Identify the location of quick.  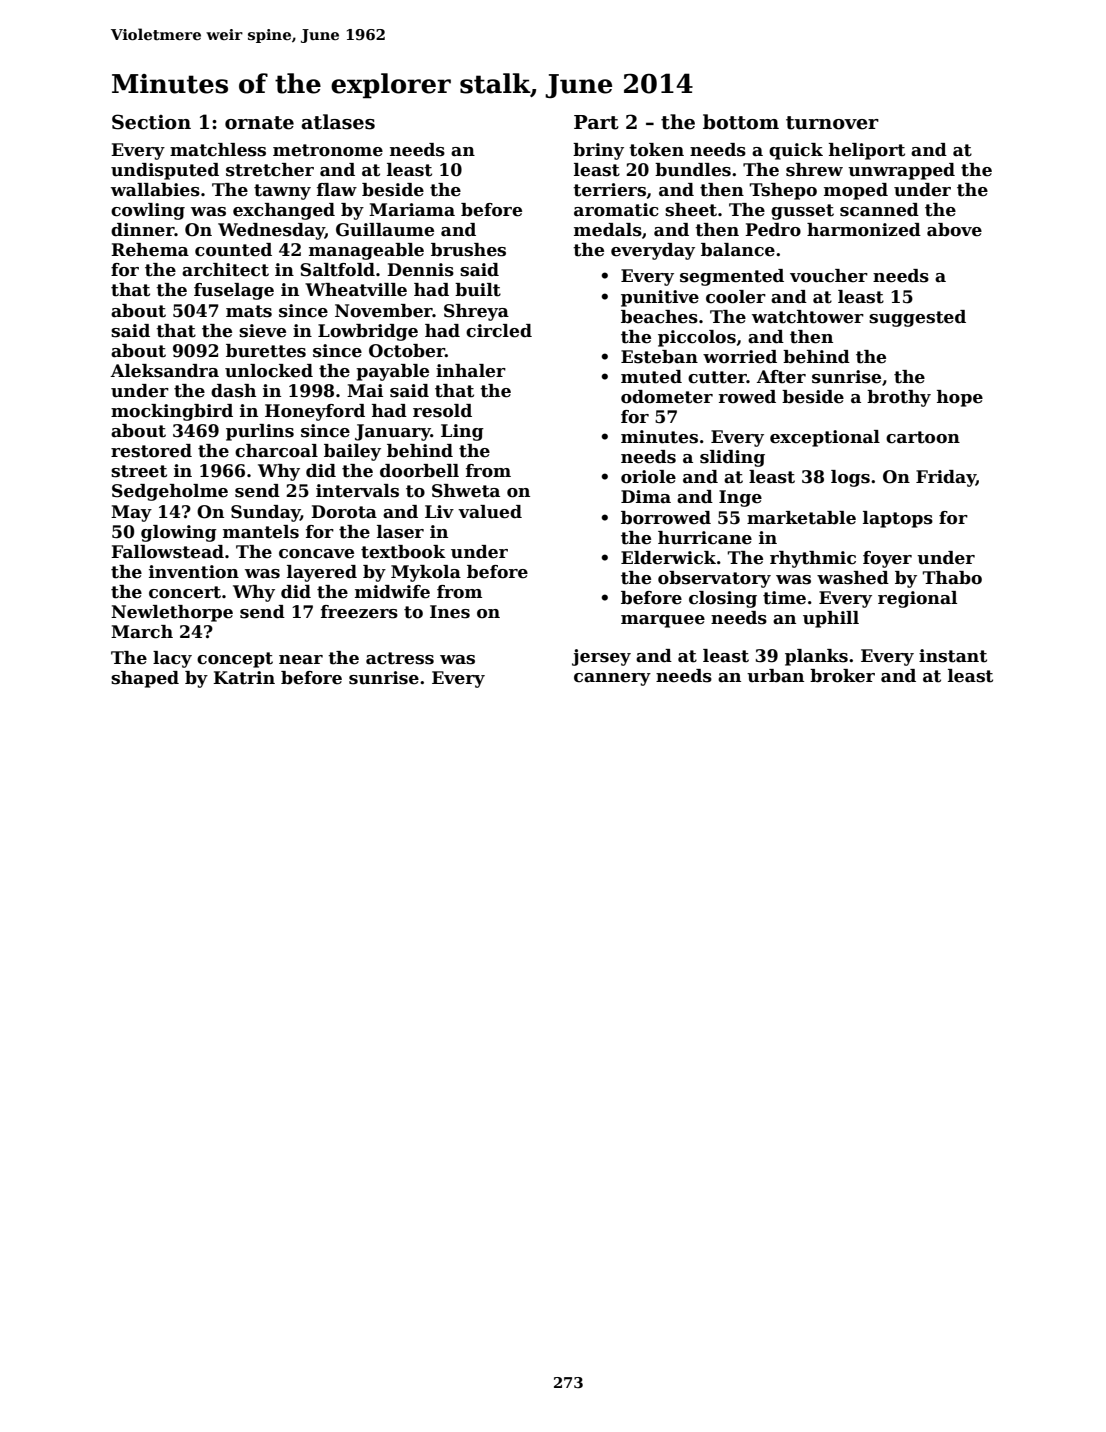
(796, 151).
